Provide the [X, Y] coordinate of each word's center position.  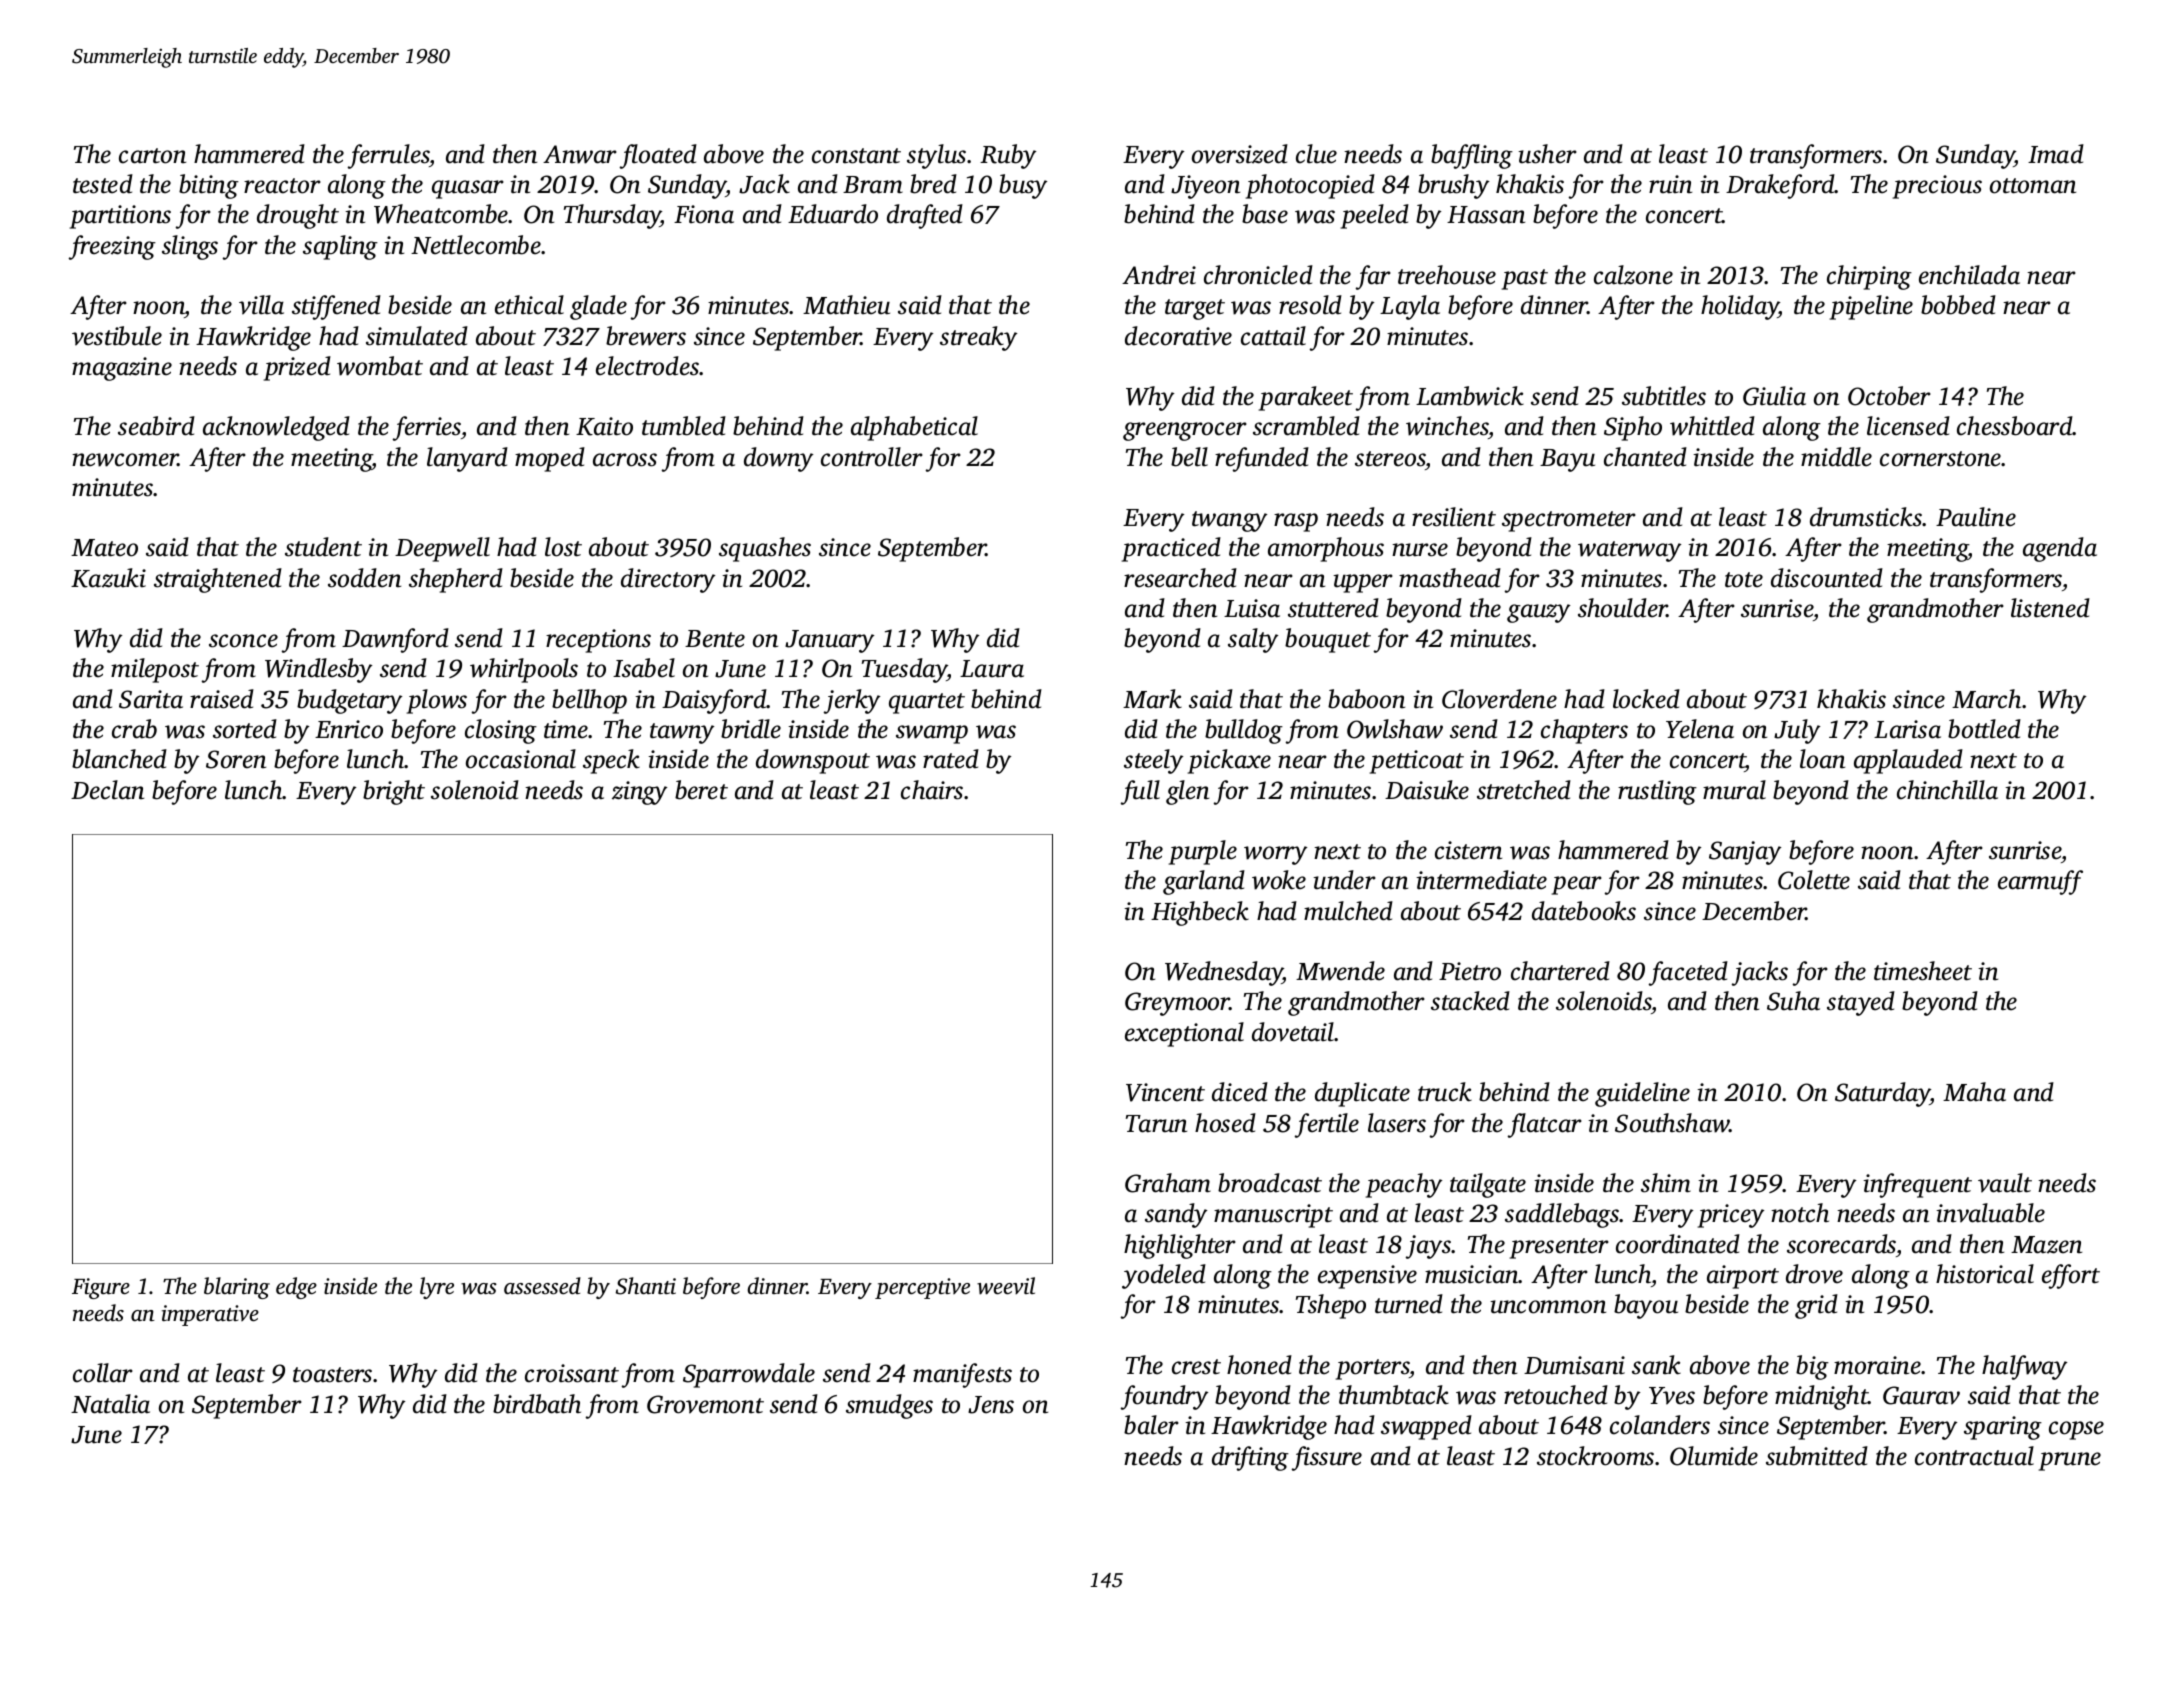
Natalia [110, 1404]
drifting [1250, 1458]
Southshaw [1672, 1123]
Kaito [604, 426]
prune [2070, 1461]
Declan [107, 790]
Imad [2056, 154]
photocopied [1310, 186]
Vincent [1165, 1092]
